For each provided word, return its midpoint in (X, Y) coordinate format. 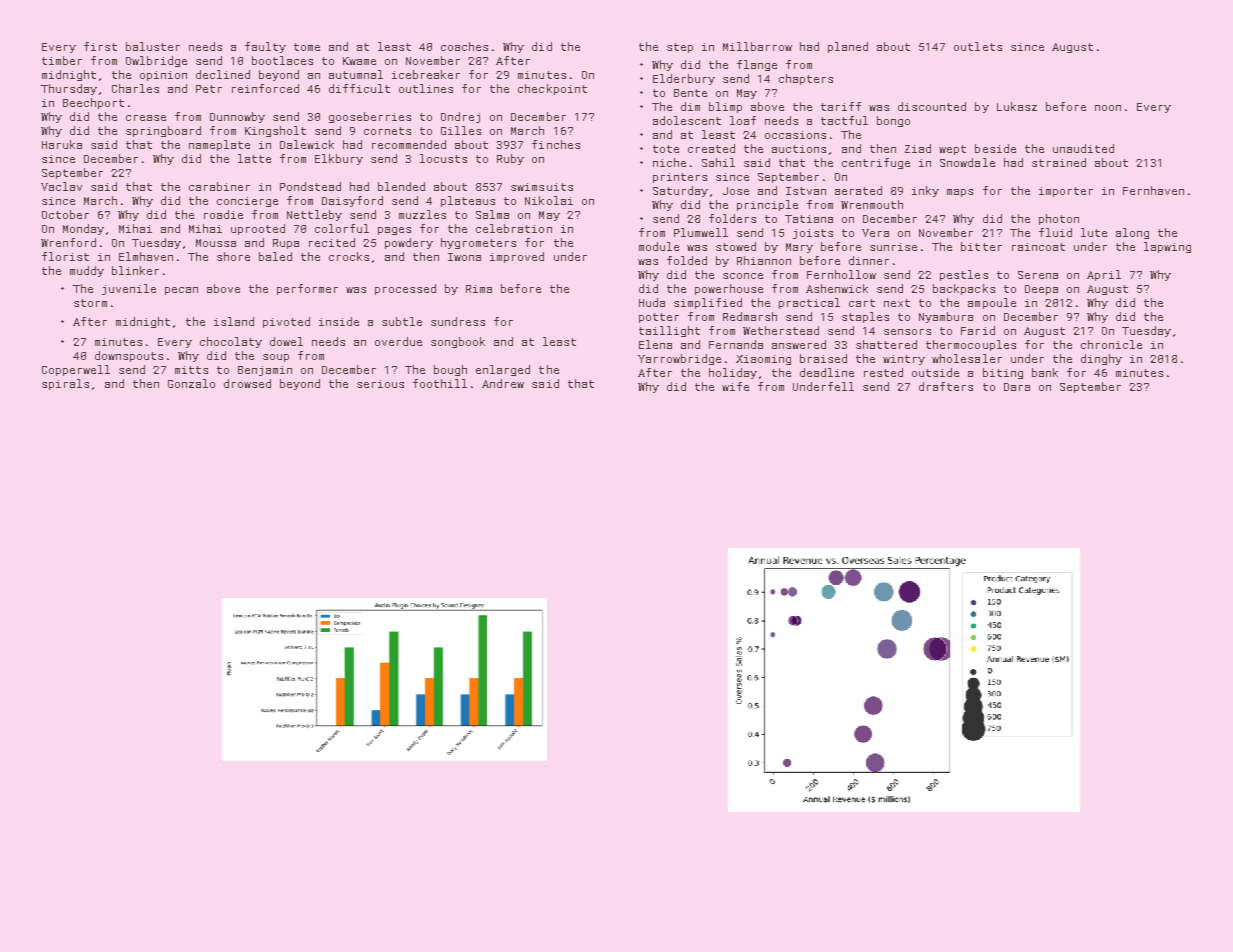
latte (254, 158)
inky (925, 191)
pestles (964, 275)
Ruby (510, 159)
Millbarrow (757, 46)
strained (1059, 162)
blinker (135, 270)
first (100, 46)
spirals (65, 384)
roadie (223, 214)
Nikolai (549, 200)
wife (735, 386)
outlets (978, 46)
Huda (652, 302)
